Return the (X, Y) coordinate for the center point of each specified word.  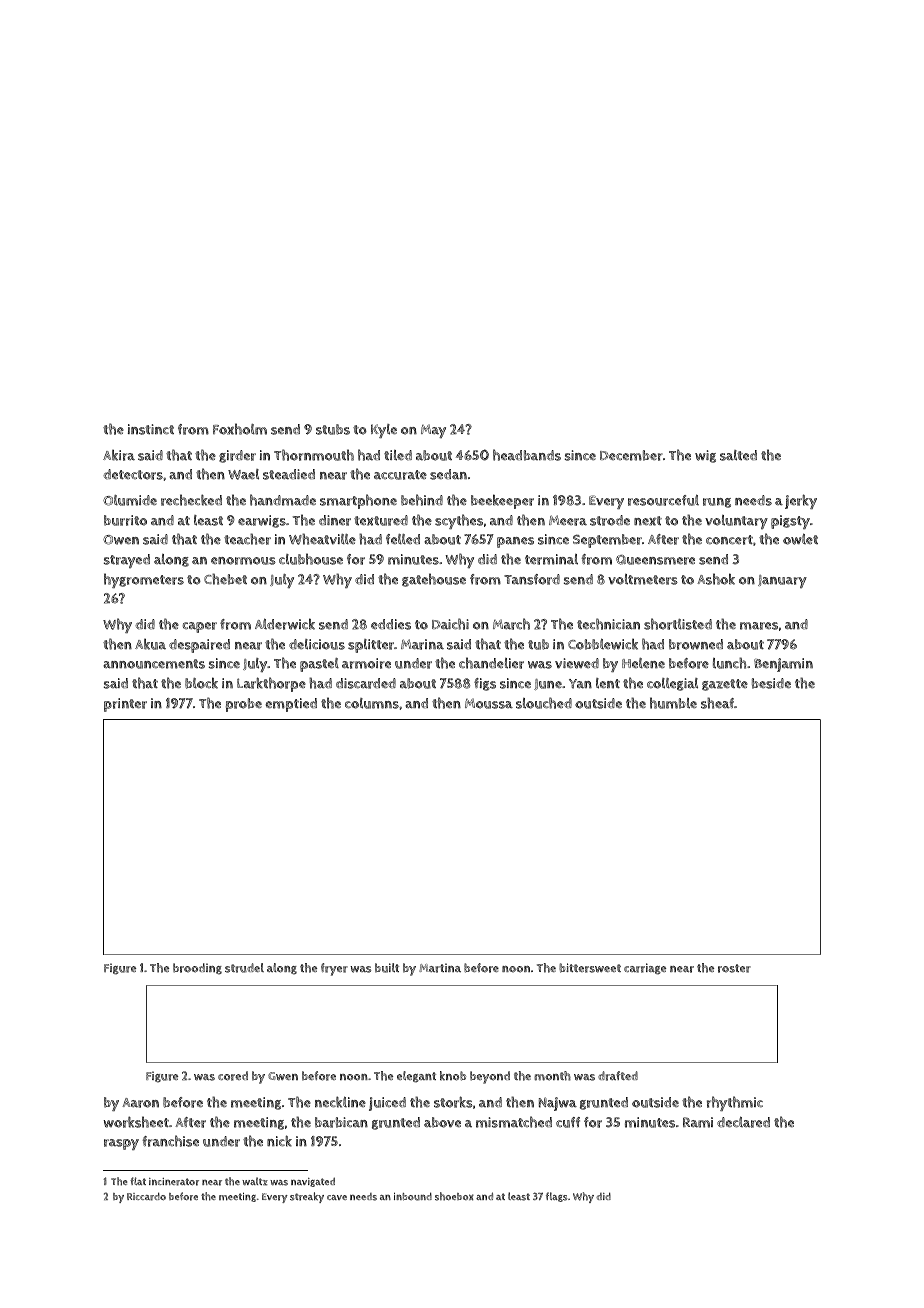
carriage (645, 969)
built (387, 968)
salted (738, 455)
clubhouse (311, 559)
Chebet (225, 579)
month (552, 1076)
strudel (244, 968)
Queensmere (655, 560)
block (201, 683)
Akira (119, 455)
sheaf (717, 703)
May (433, 431)
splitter (371, 646)
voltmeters (643, 579)
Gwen (283, 1076)
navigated (313, 1182)
